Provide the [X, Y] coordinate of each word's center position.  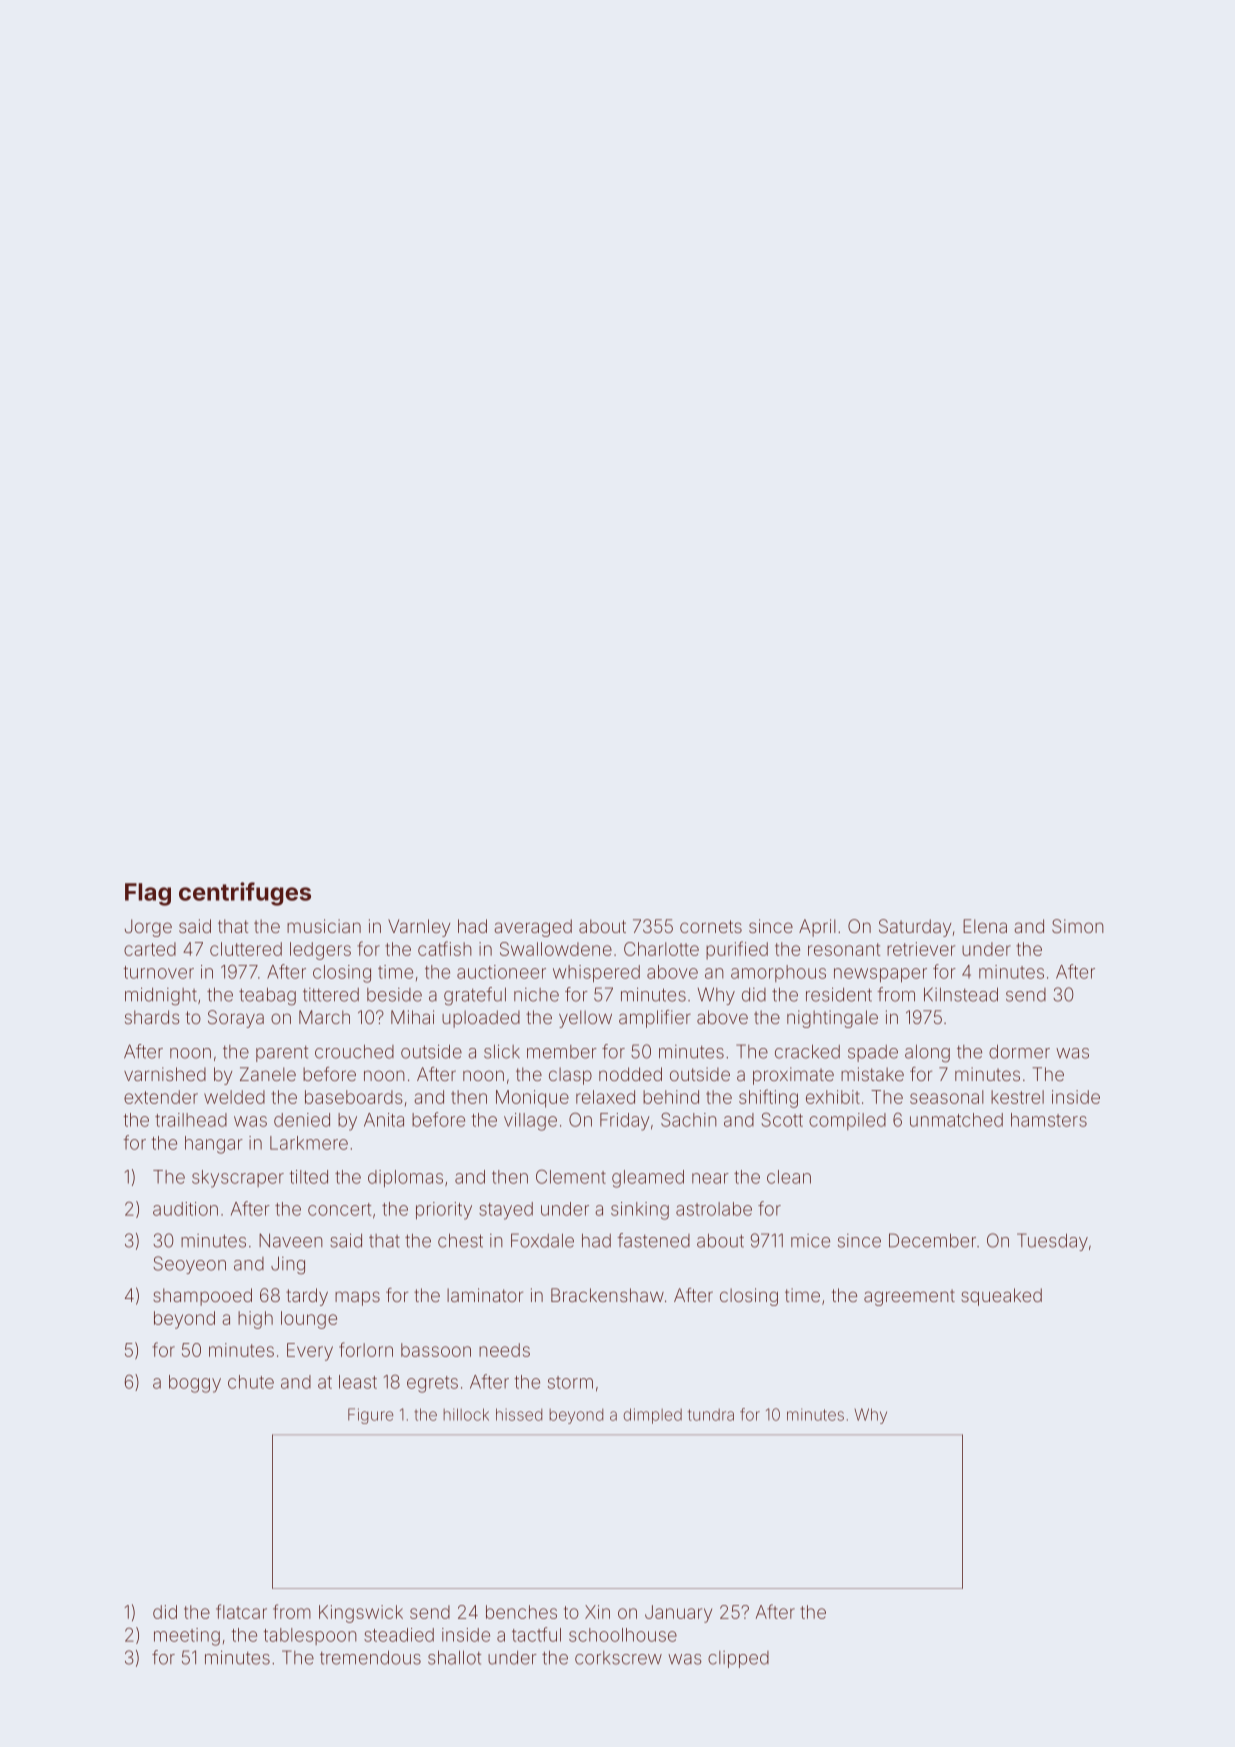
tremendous [370, 1657]
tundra [711, 1415]
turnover [158, 972]
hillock [466, 1414]
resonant [844, 949]
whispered [596, 974]
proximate [793, 1076]
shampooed [202, 1297]
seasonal [947, 1097]
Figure [371, 1416]
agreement [909, 1297]
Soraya [236, 1019]
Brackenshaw [607, 1295]
